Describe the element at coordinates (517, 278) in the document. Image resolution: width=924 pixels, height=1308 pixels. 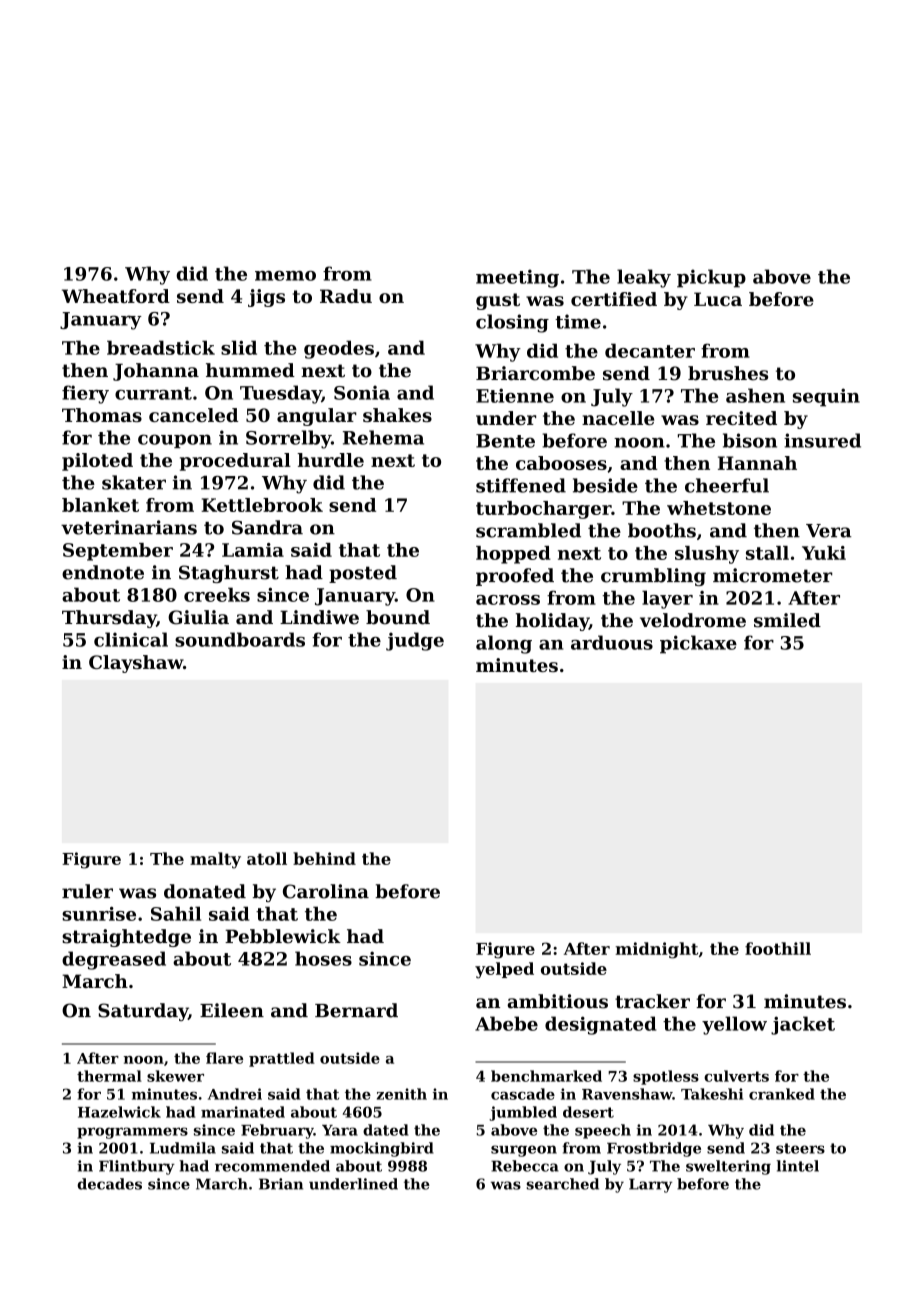
I see `meeting` at that location.
